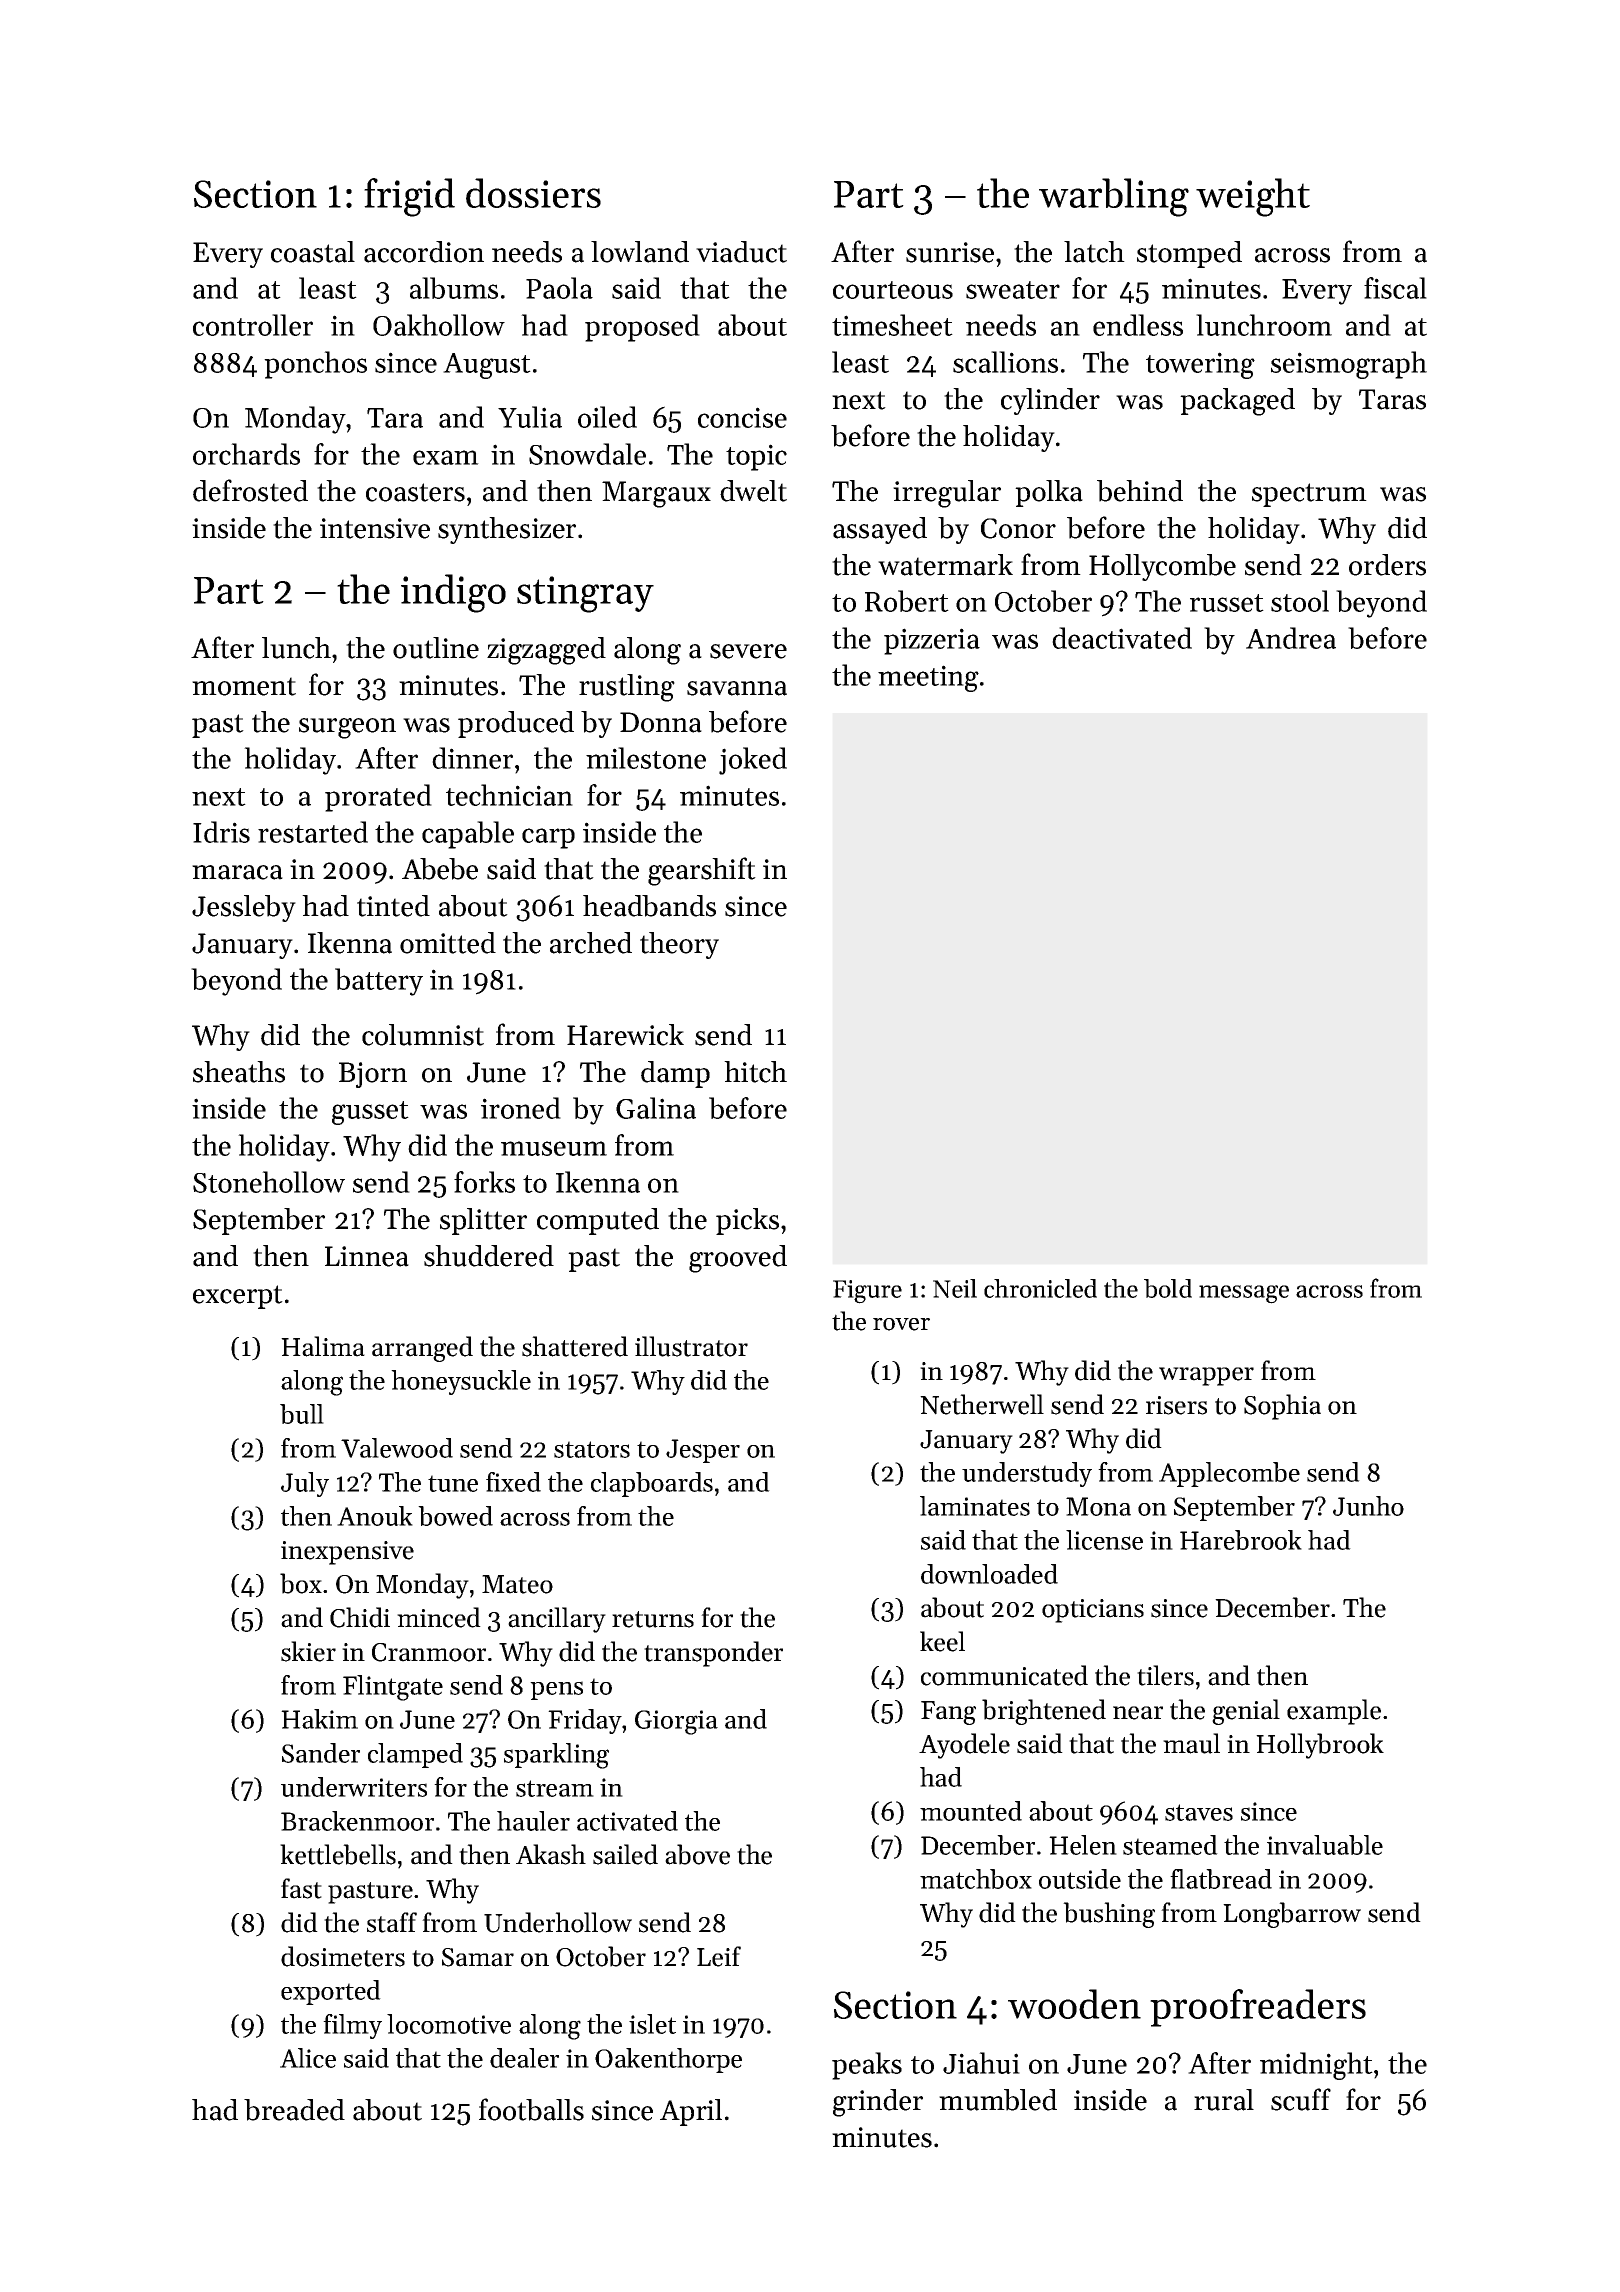  Describe the element at coordinates (1291, 638) in the screenshot. I see `Andrea` at that location.
